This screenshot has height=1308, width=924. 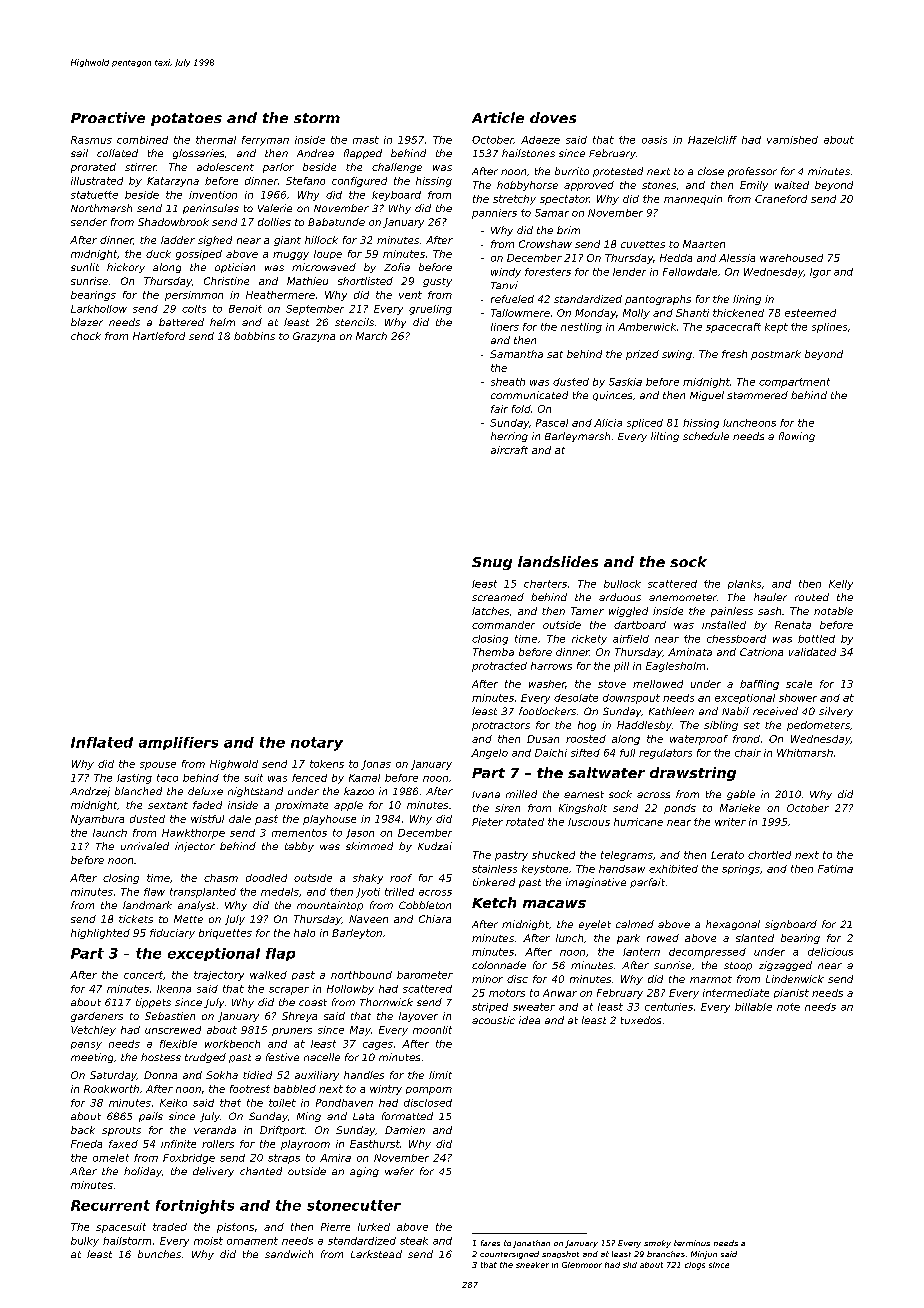 I want to click on kazoo, so click(x=359, y=791).
